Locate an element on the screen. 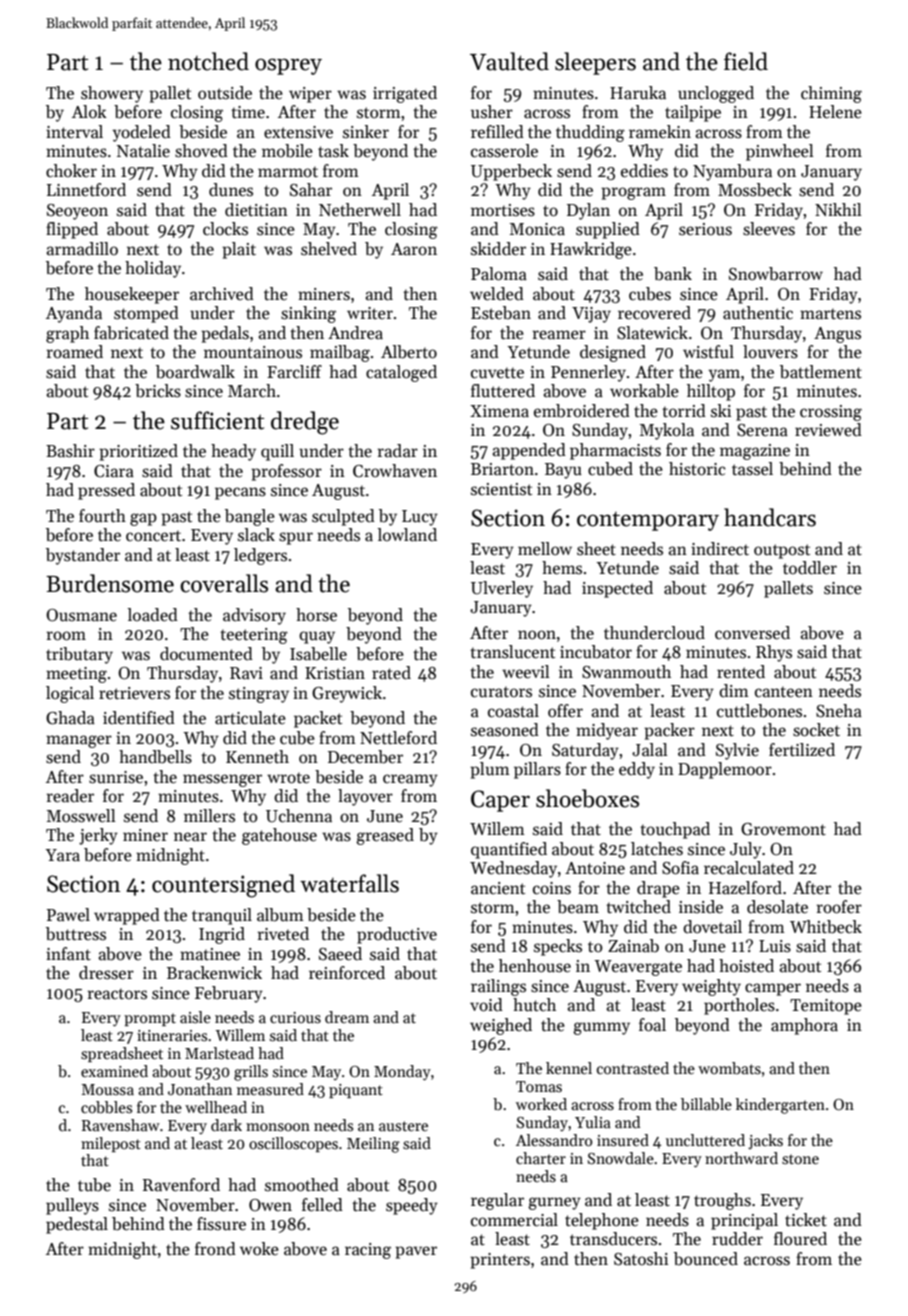 This screenshot has height=1316, width=908. field is located at coordinates (746, 61).
